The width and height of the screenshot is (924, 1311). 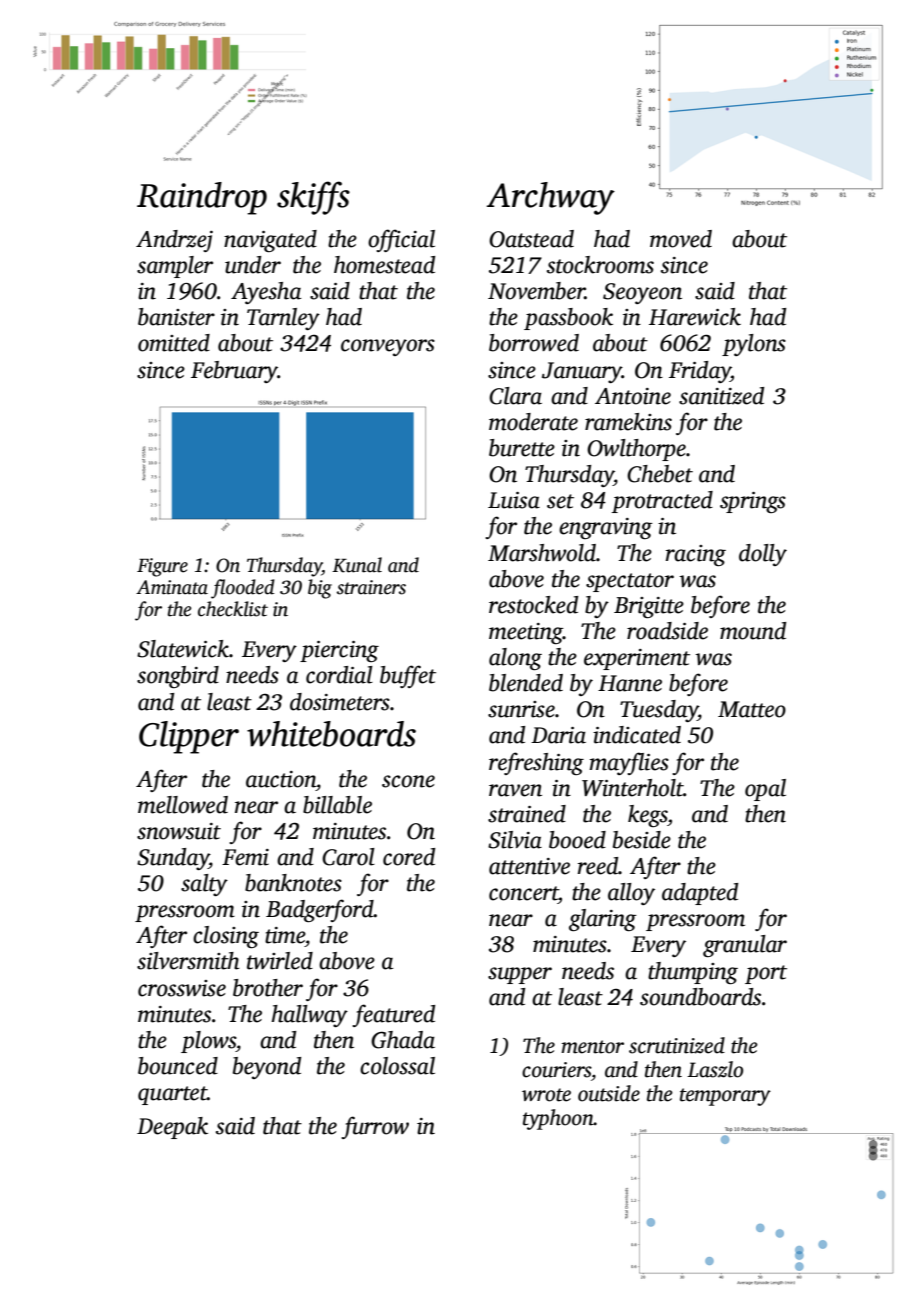 I want to click on moved, so click(x=681, y=239).
